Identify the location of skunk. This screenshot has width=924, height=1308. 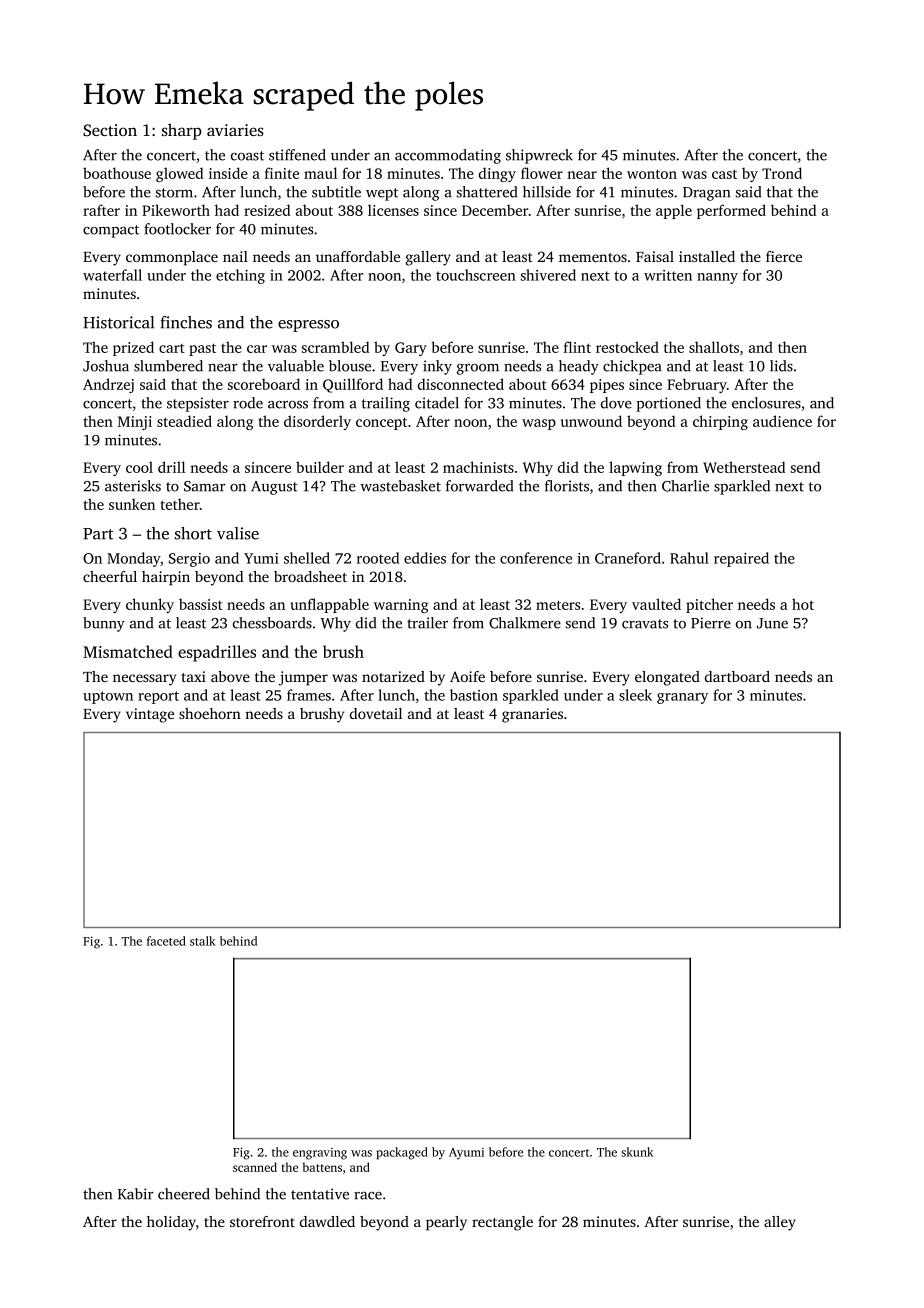
(637, 1152).
